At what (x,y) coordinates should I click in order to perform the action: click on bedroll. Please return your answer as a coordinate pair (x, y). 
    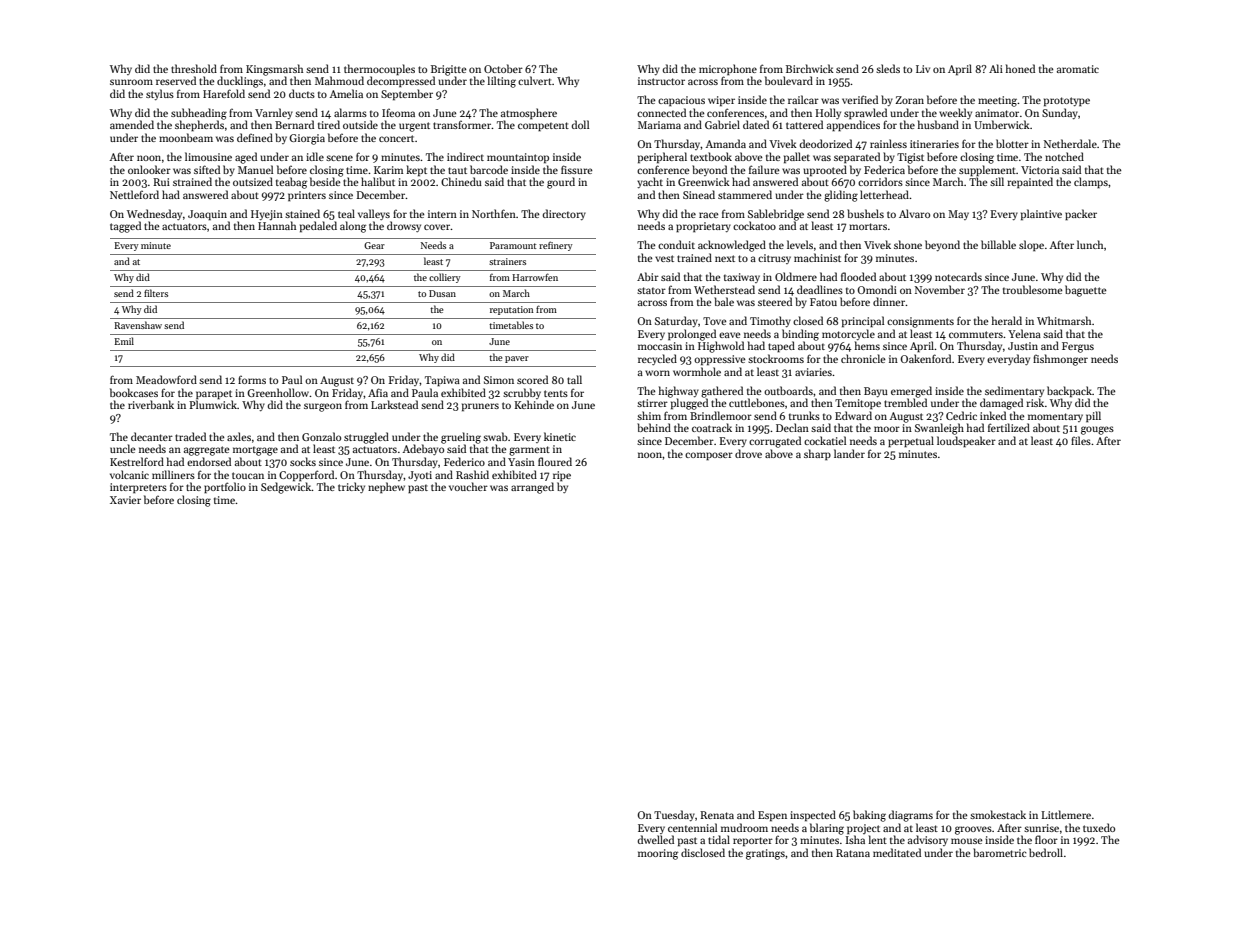
    Looking at the image, I should click on (1046, 852).
